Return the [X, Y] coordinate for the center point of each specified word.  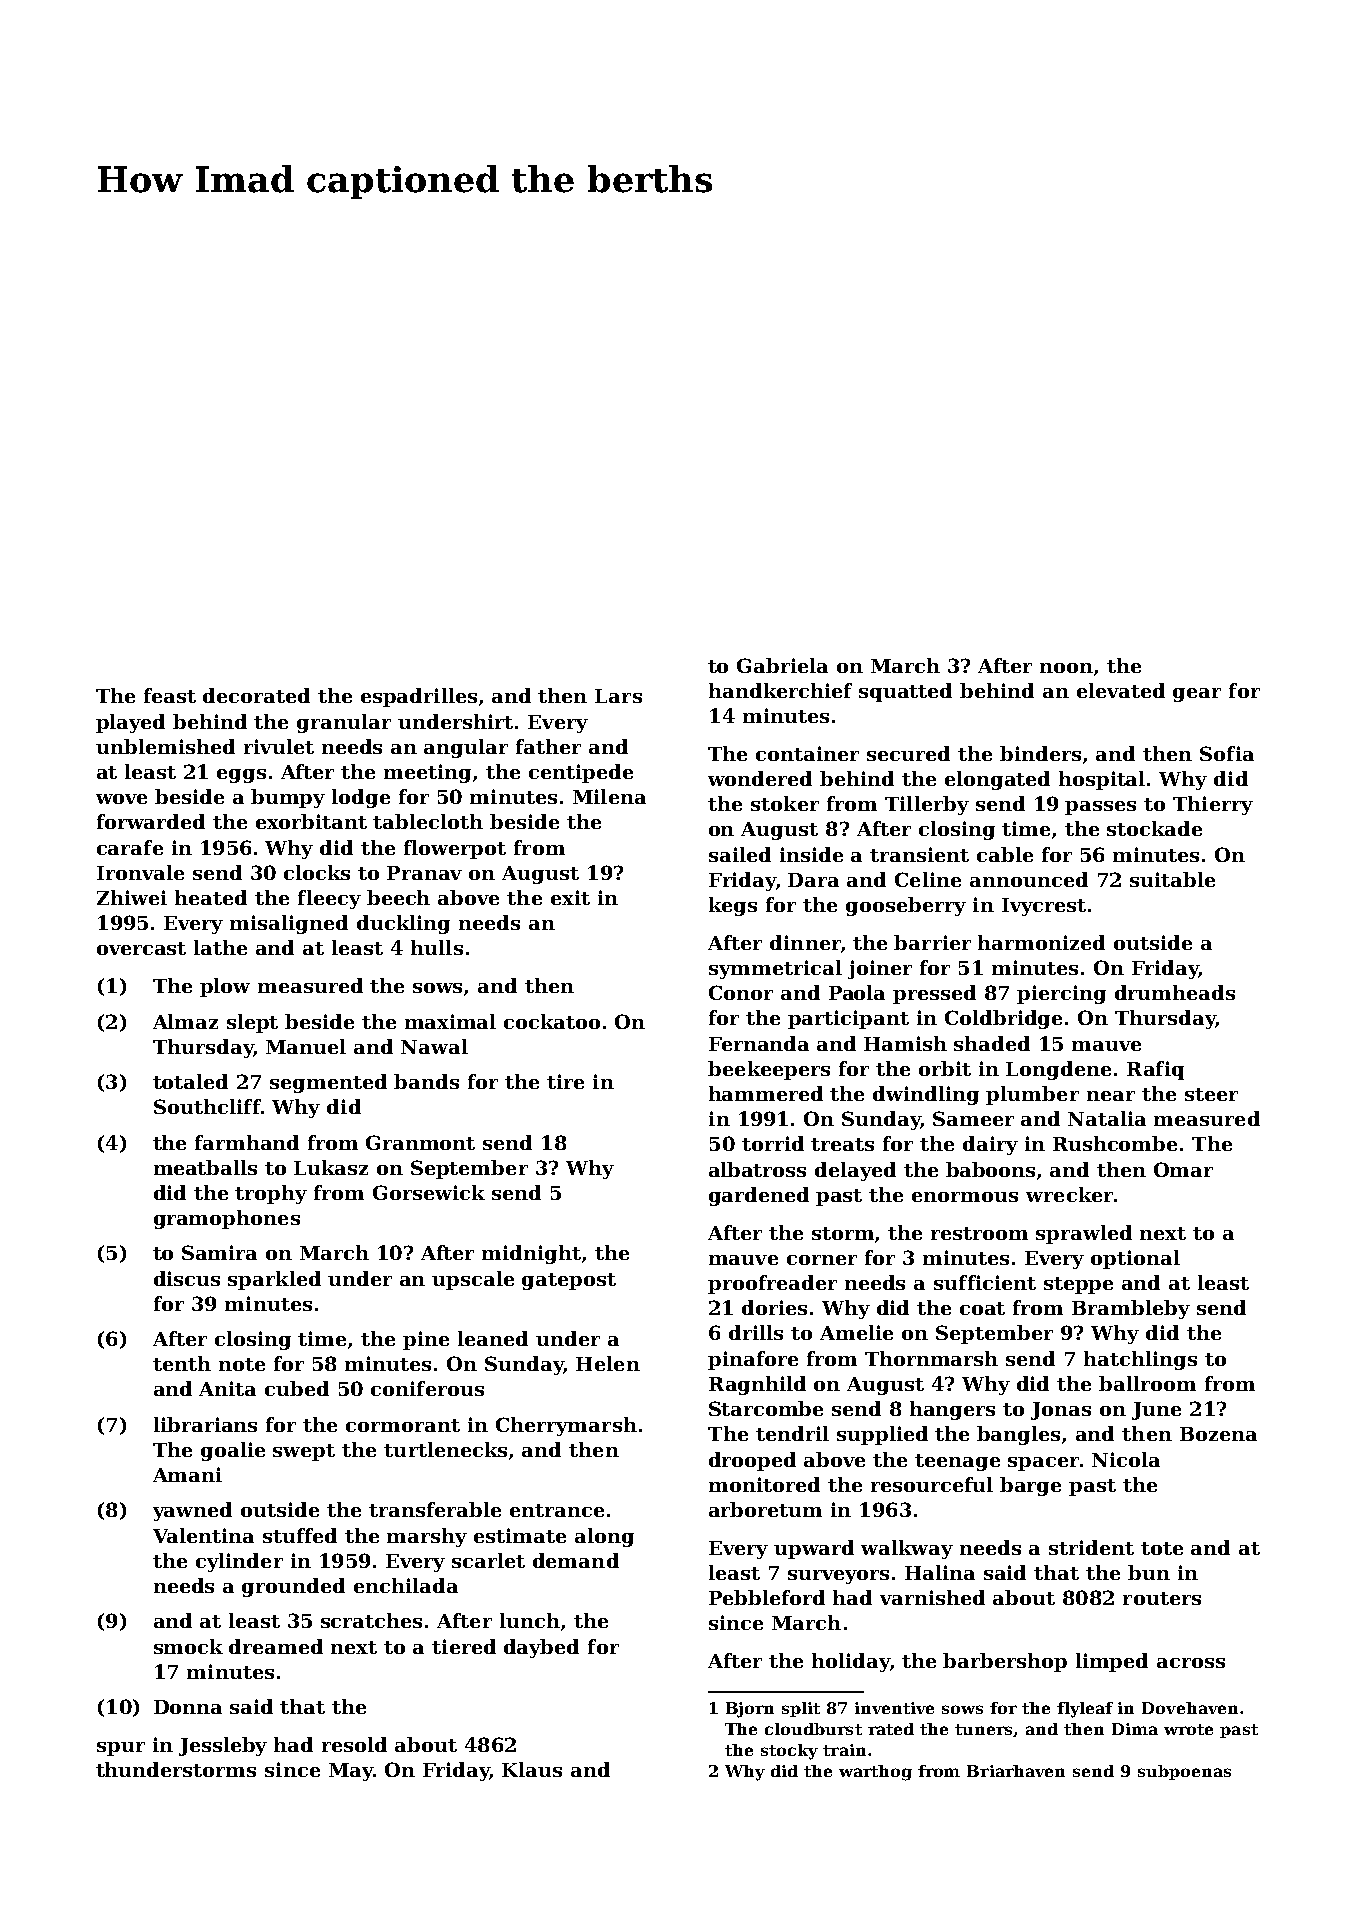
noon [1066, 668]
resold [354, 1744]
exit [570, 897]
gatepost [569, 1281]
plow [225, 987]
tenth [182, 1363]
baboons [990, 1169]
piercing [1061, 994]
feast [170, 695]
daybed [541, 1648]
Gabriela [782, 665]
